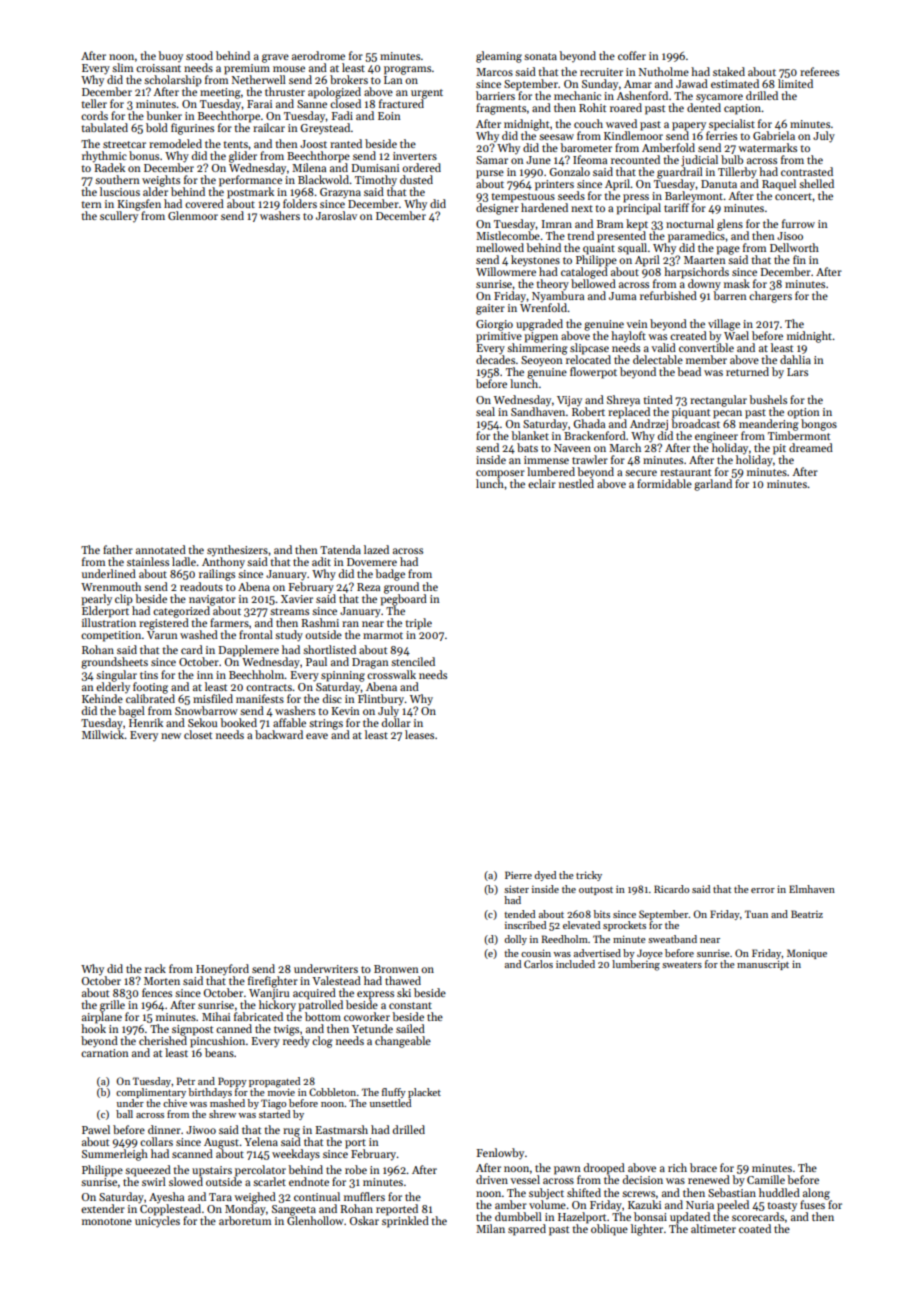 The width and height of the document is (924, 1308). I want to click on tents, so click(235, 144).
